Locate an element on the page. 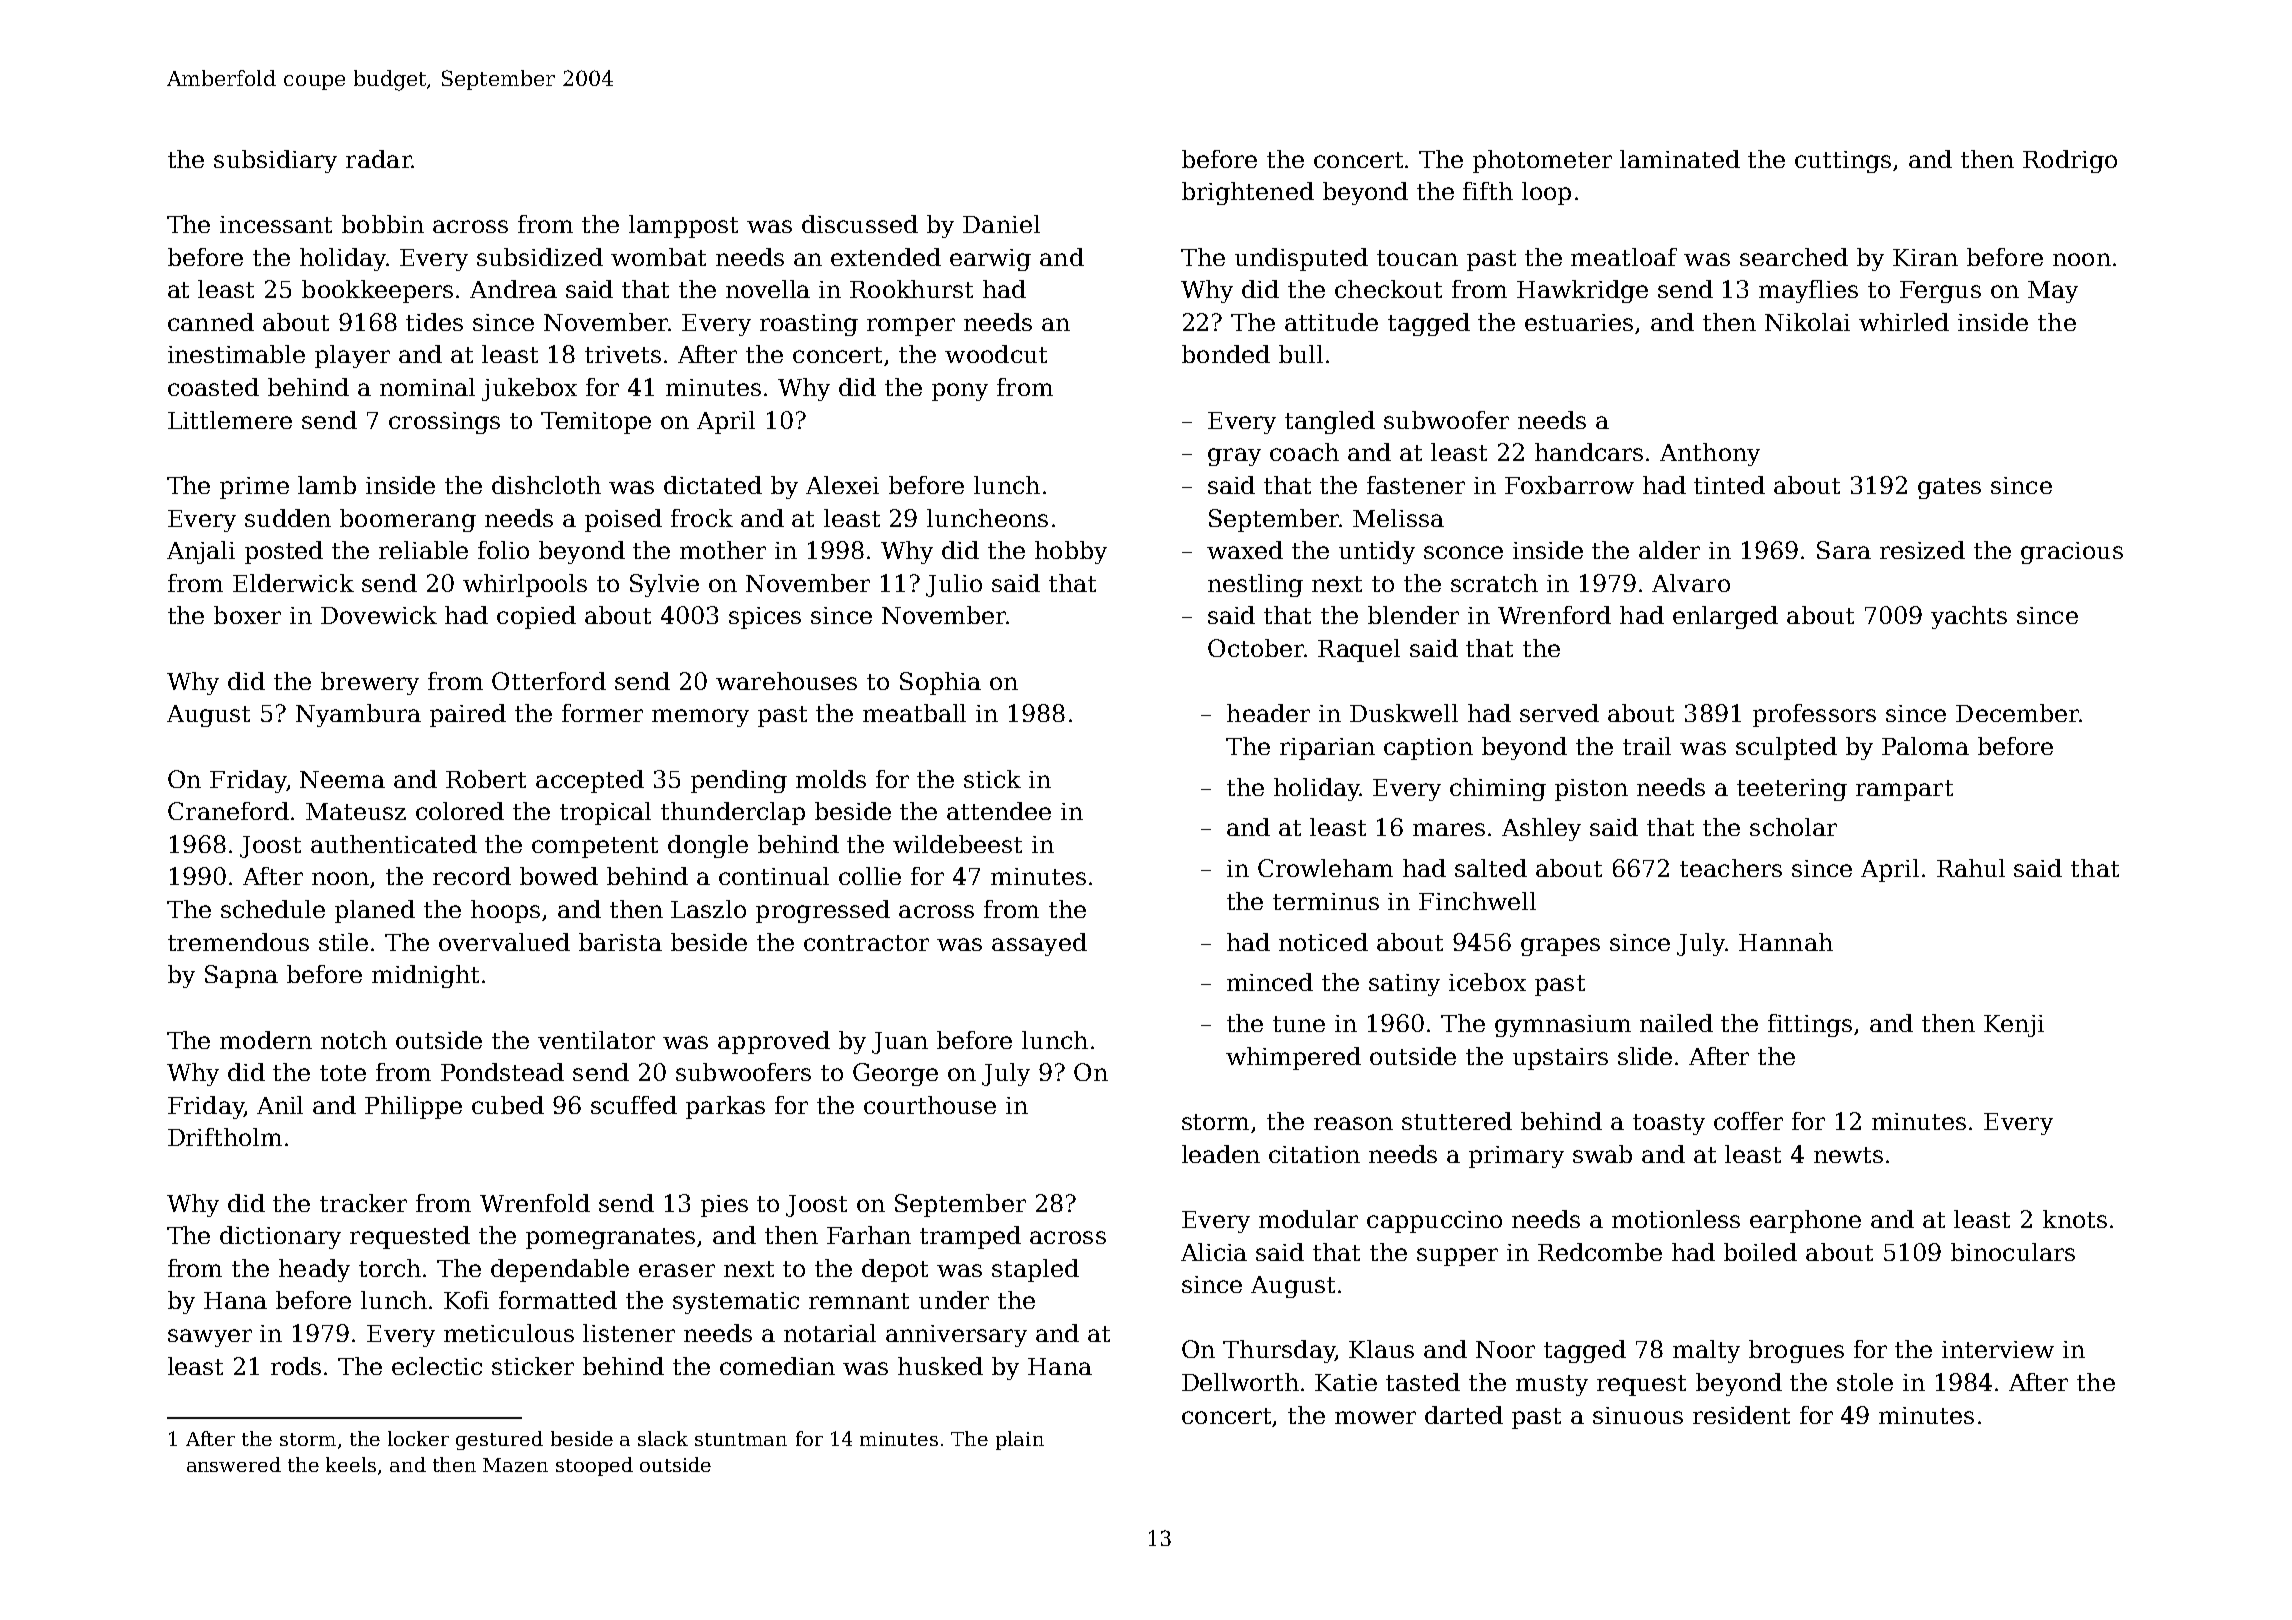  Andrea is located at coordinates (513, 289).
